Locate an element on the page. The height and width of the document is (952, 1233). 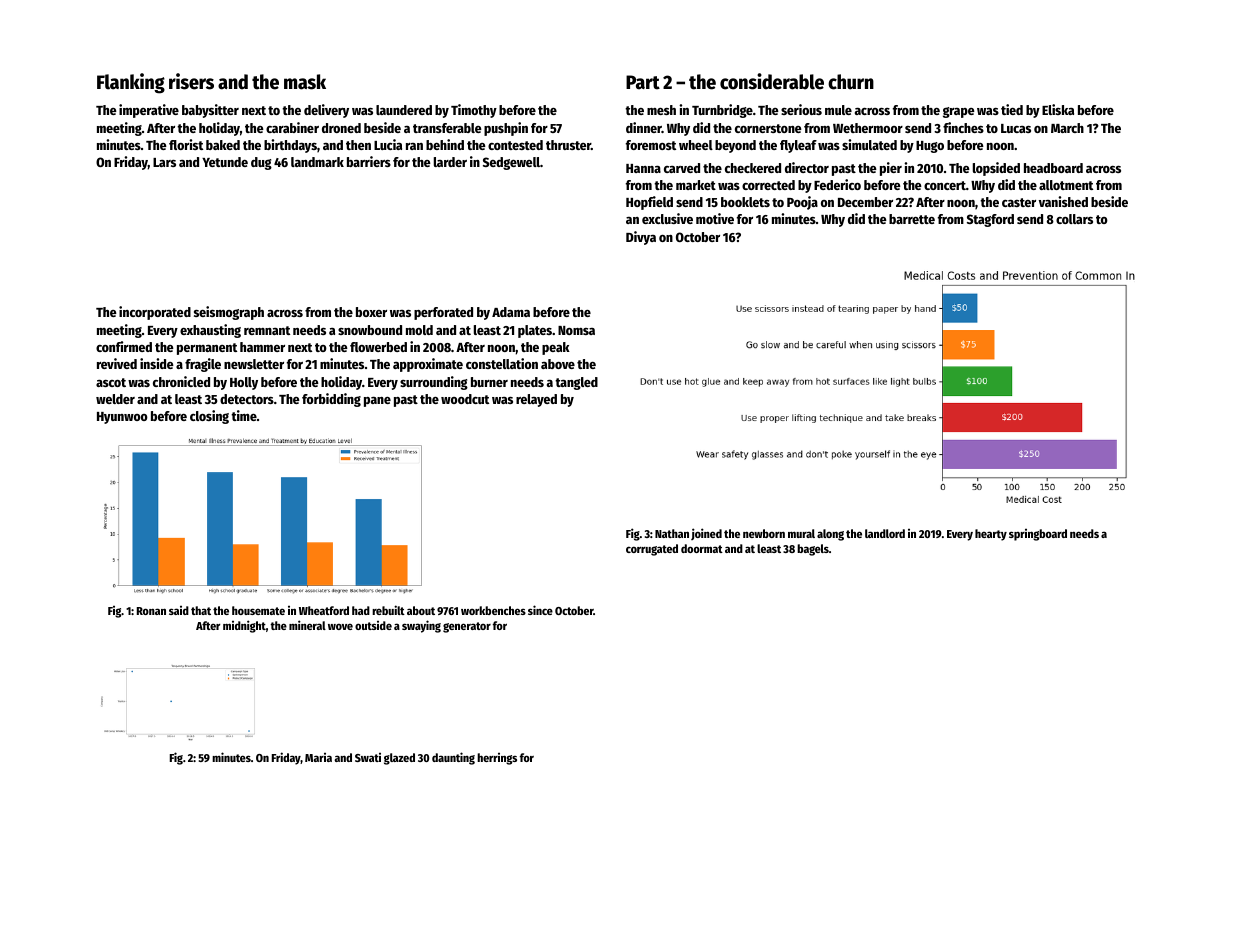
springboard is located at coordinates (1038, 535).
